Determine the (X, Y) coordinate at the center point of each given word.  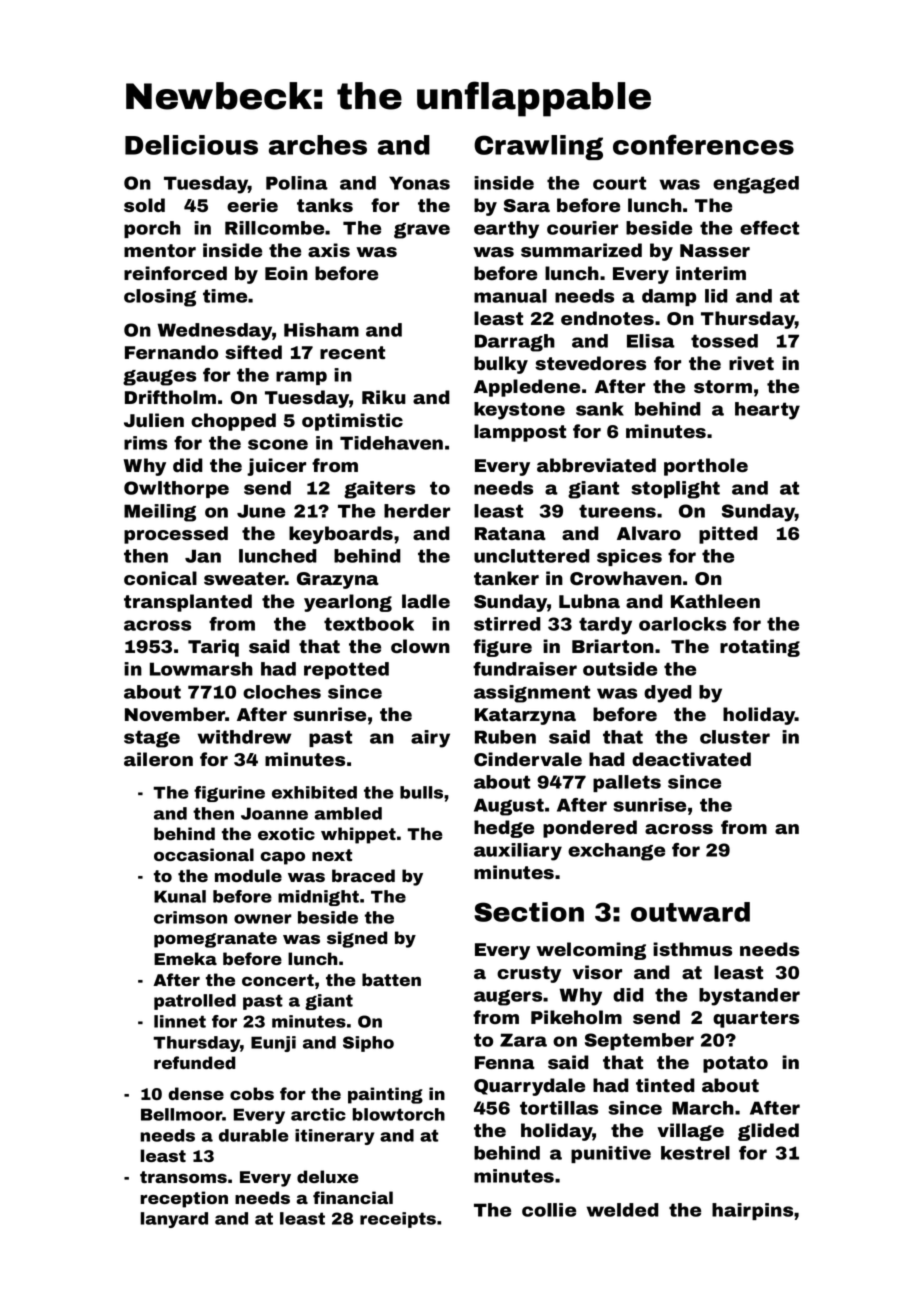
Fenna (505, 1062)
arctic (318, 1114)
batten (391, 979)
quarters (756, 1019)
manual (510, 296)
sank (600, 409)
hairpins (752, 1211)
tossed (724, 341)
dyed (668, 694)
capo (282, 858)
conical (160, 578)
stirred (507, 624)
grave (422, 231)
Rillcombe (274, 228)
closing (160, 298)
